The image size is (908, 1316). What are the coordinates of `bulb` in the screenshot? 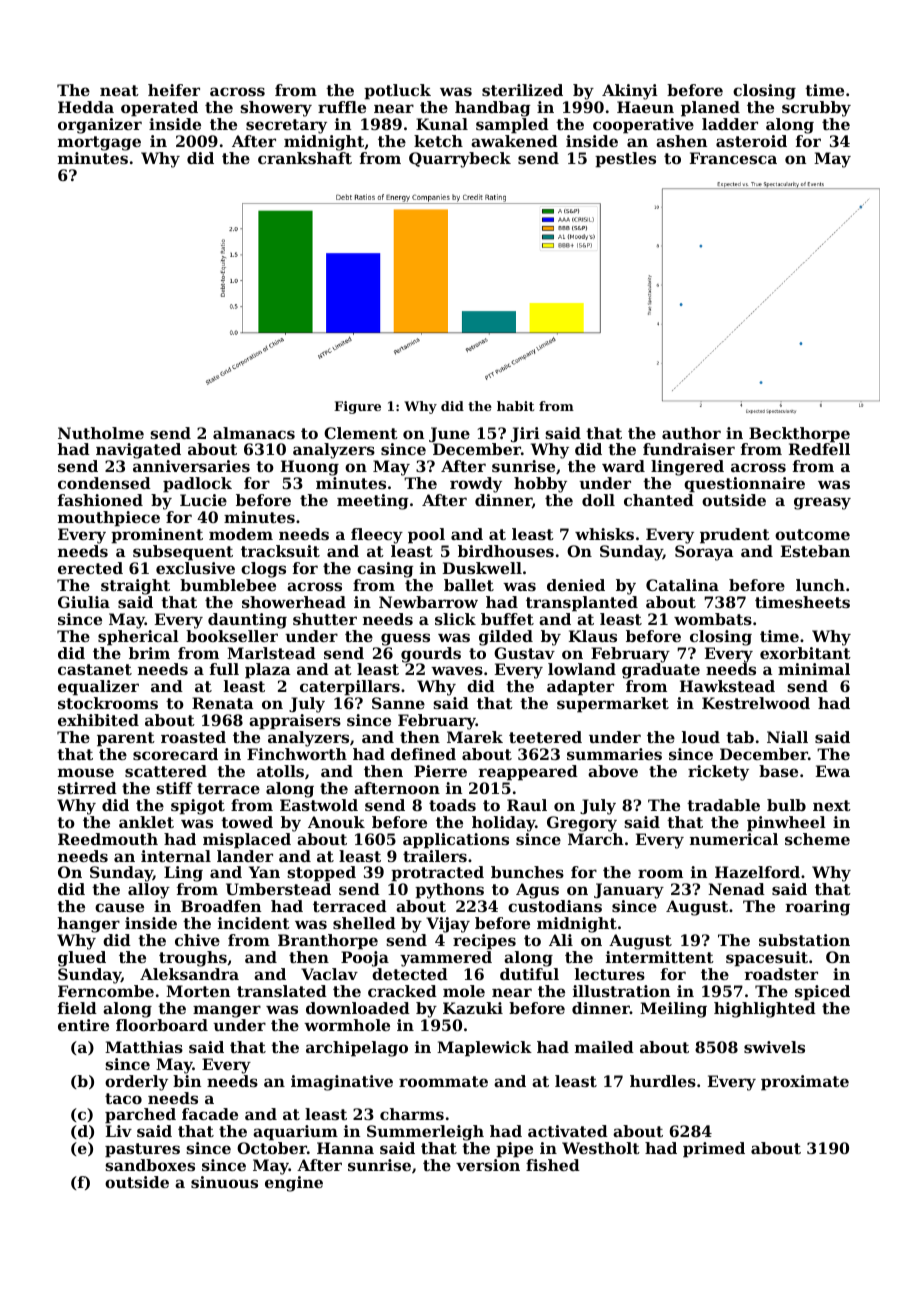 It's located at (786, 805).
